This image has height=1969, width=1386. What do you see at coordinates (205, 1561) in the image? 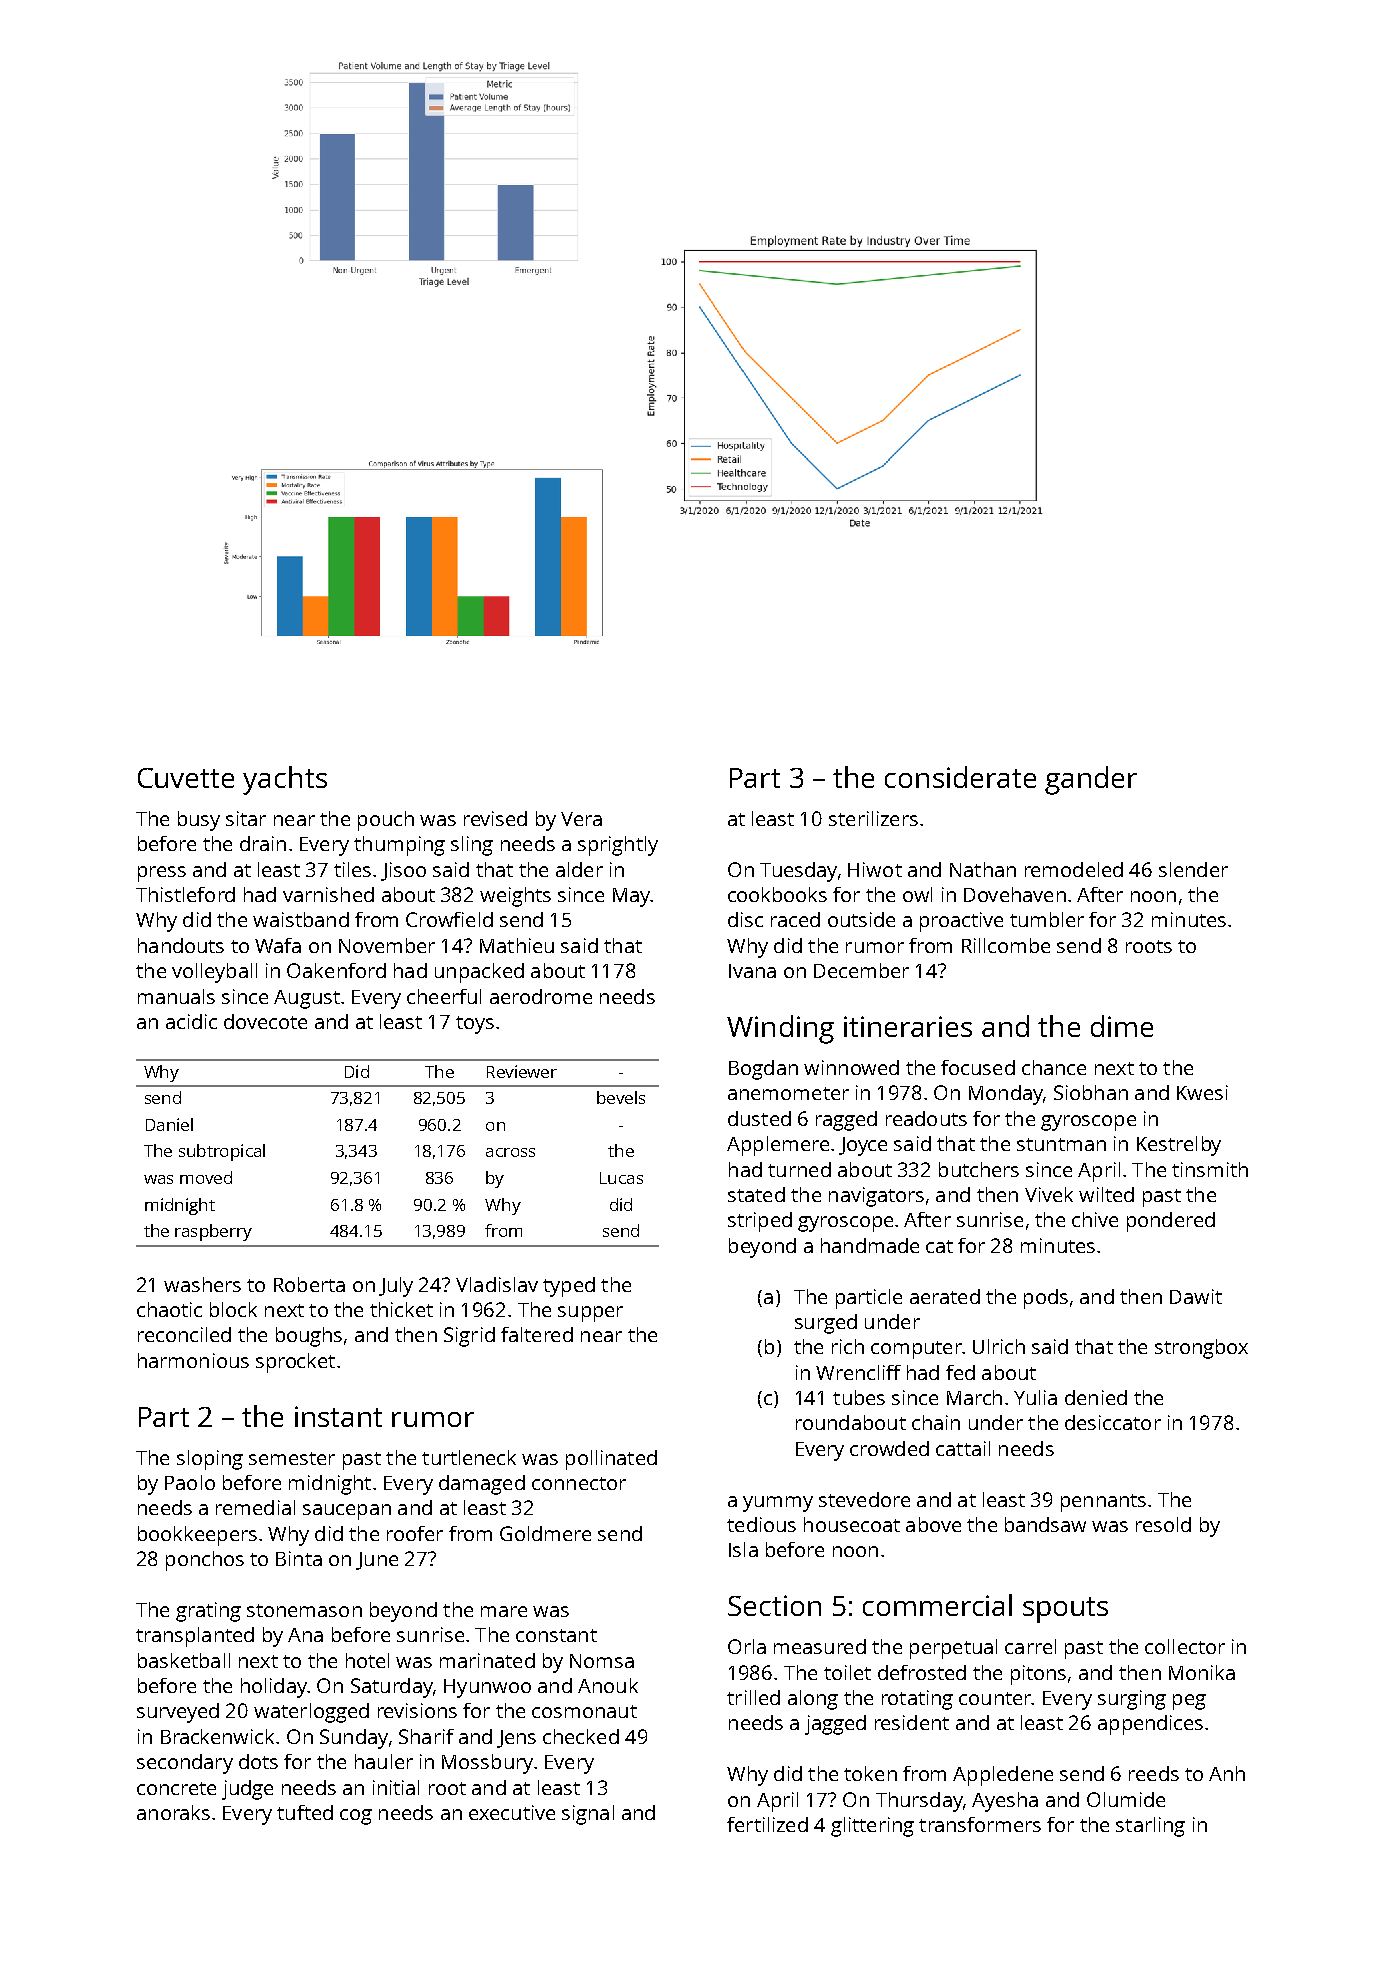
I see `ponchos` at bounding box center [205, 1561].
